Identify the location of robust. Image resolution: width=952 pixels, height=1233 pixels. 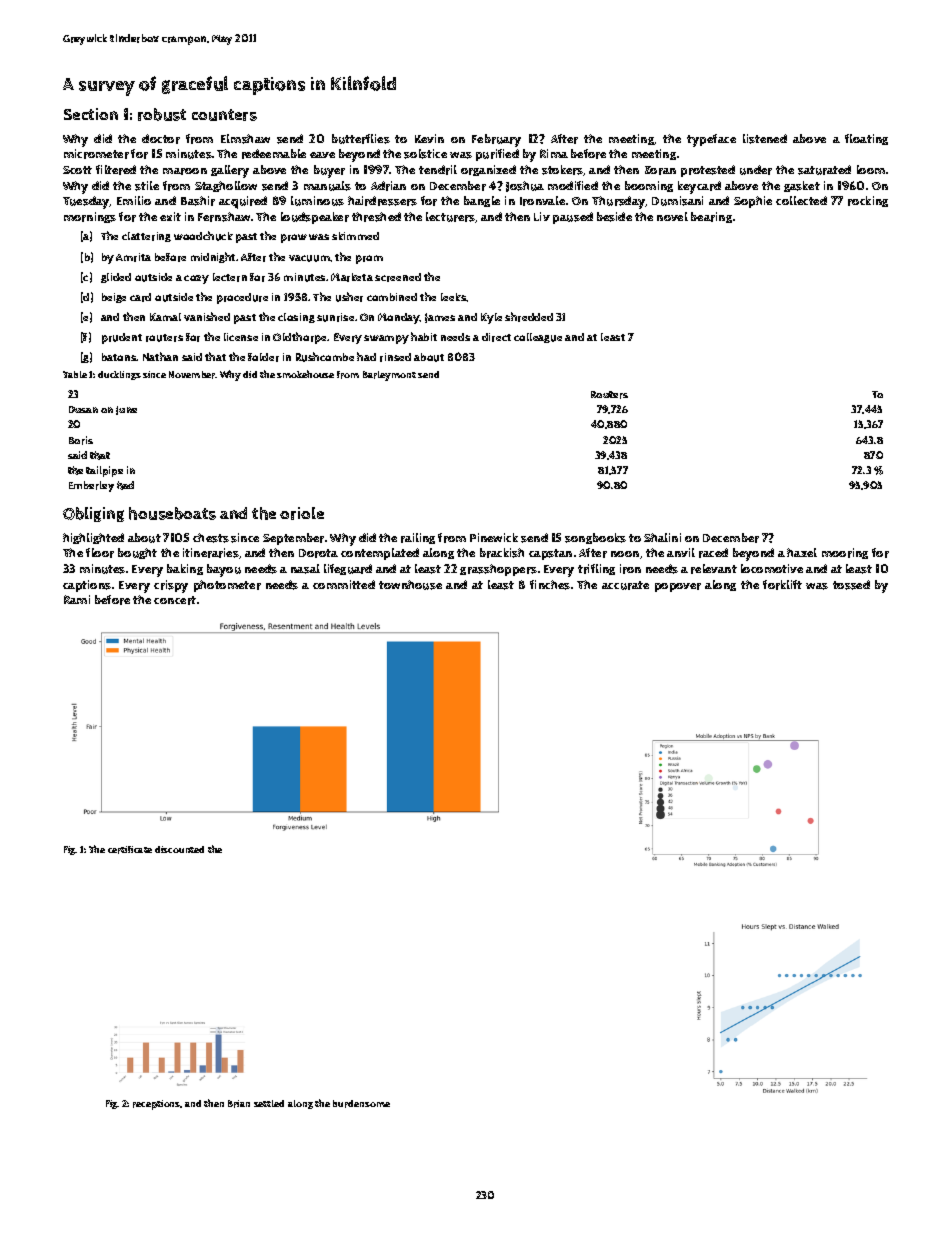
(162, 114).
